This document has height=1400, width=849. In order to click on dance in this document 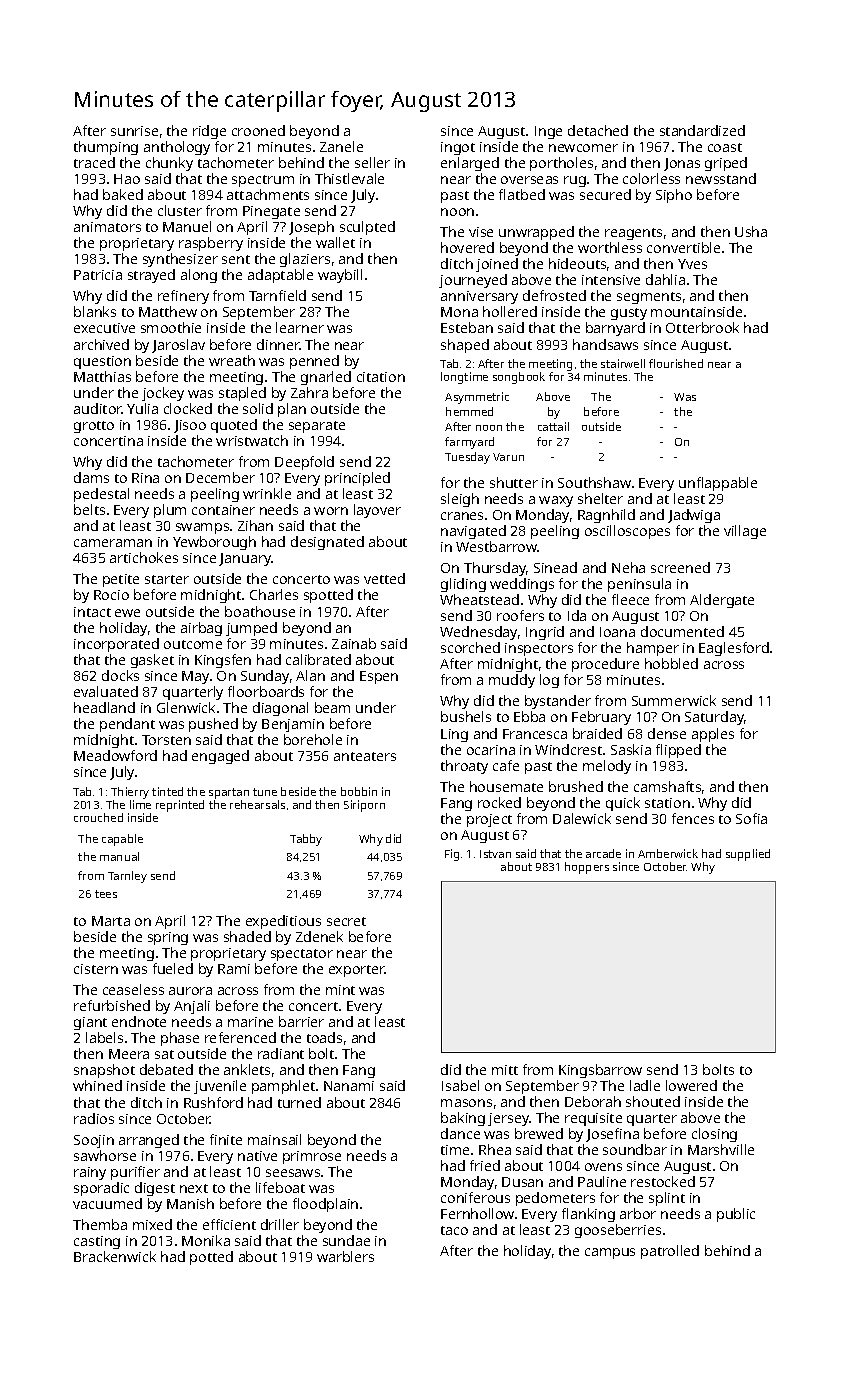, I will do `click(460, 1133)`.
